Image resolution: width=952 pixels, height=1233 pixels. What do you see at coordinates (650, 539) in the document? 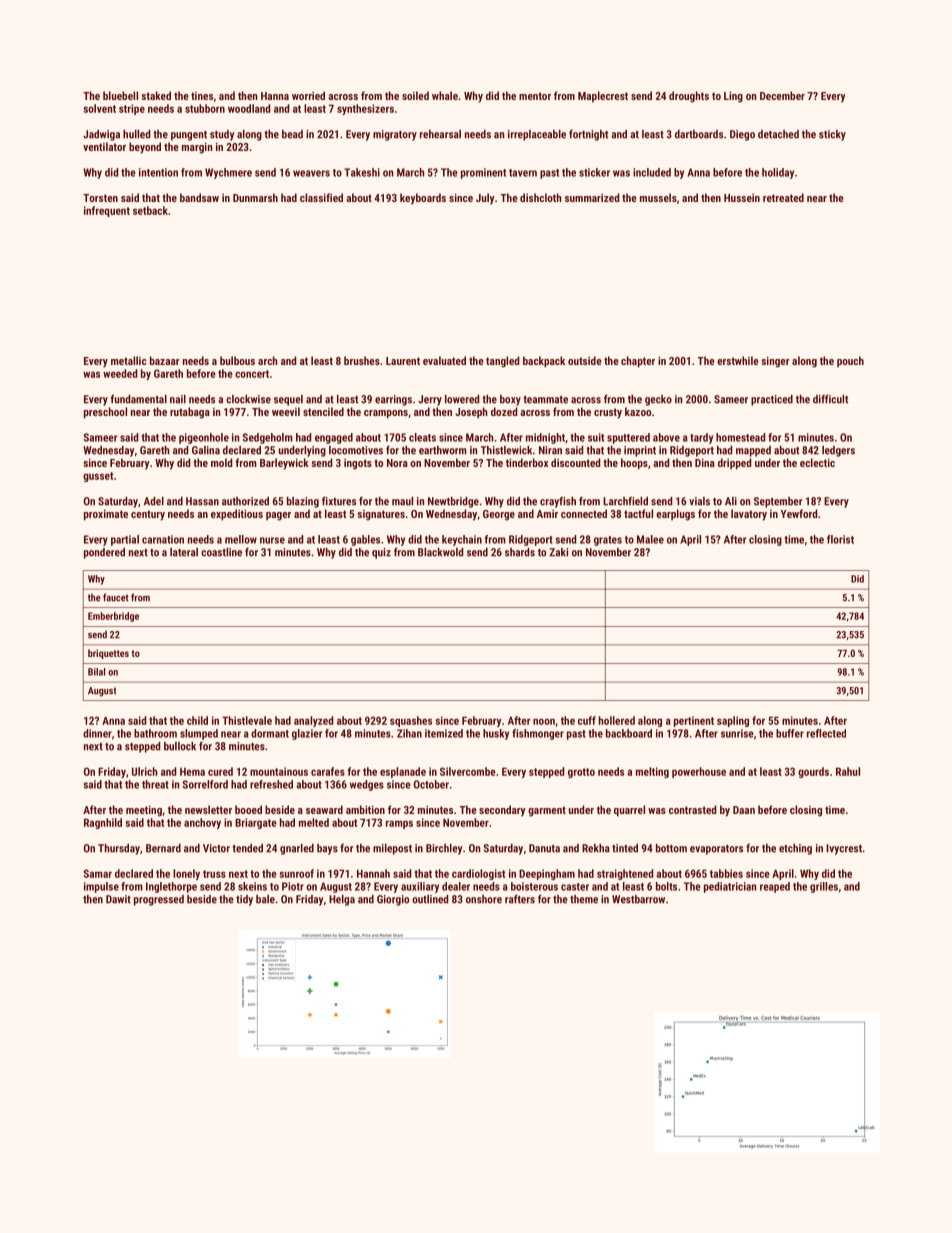
I see `Malee` at bounding box center [650, 539].
